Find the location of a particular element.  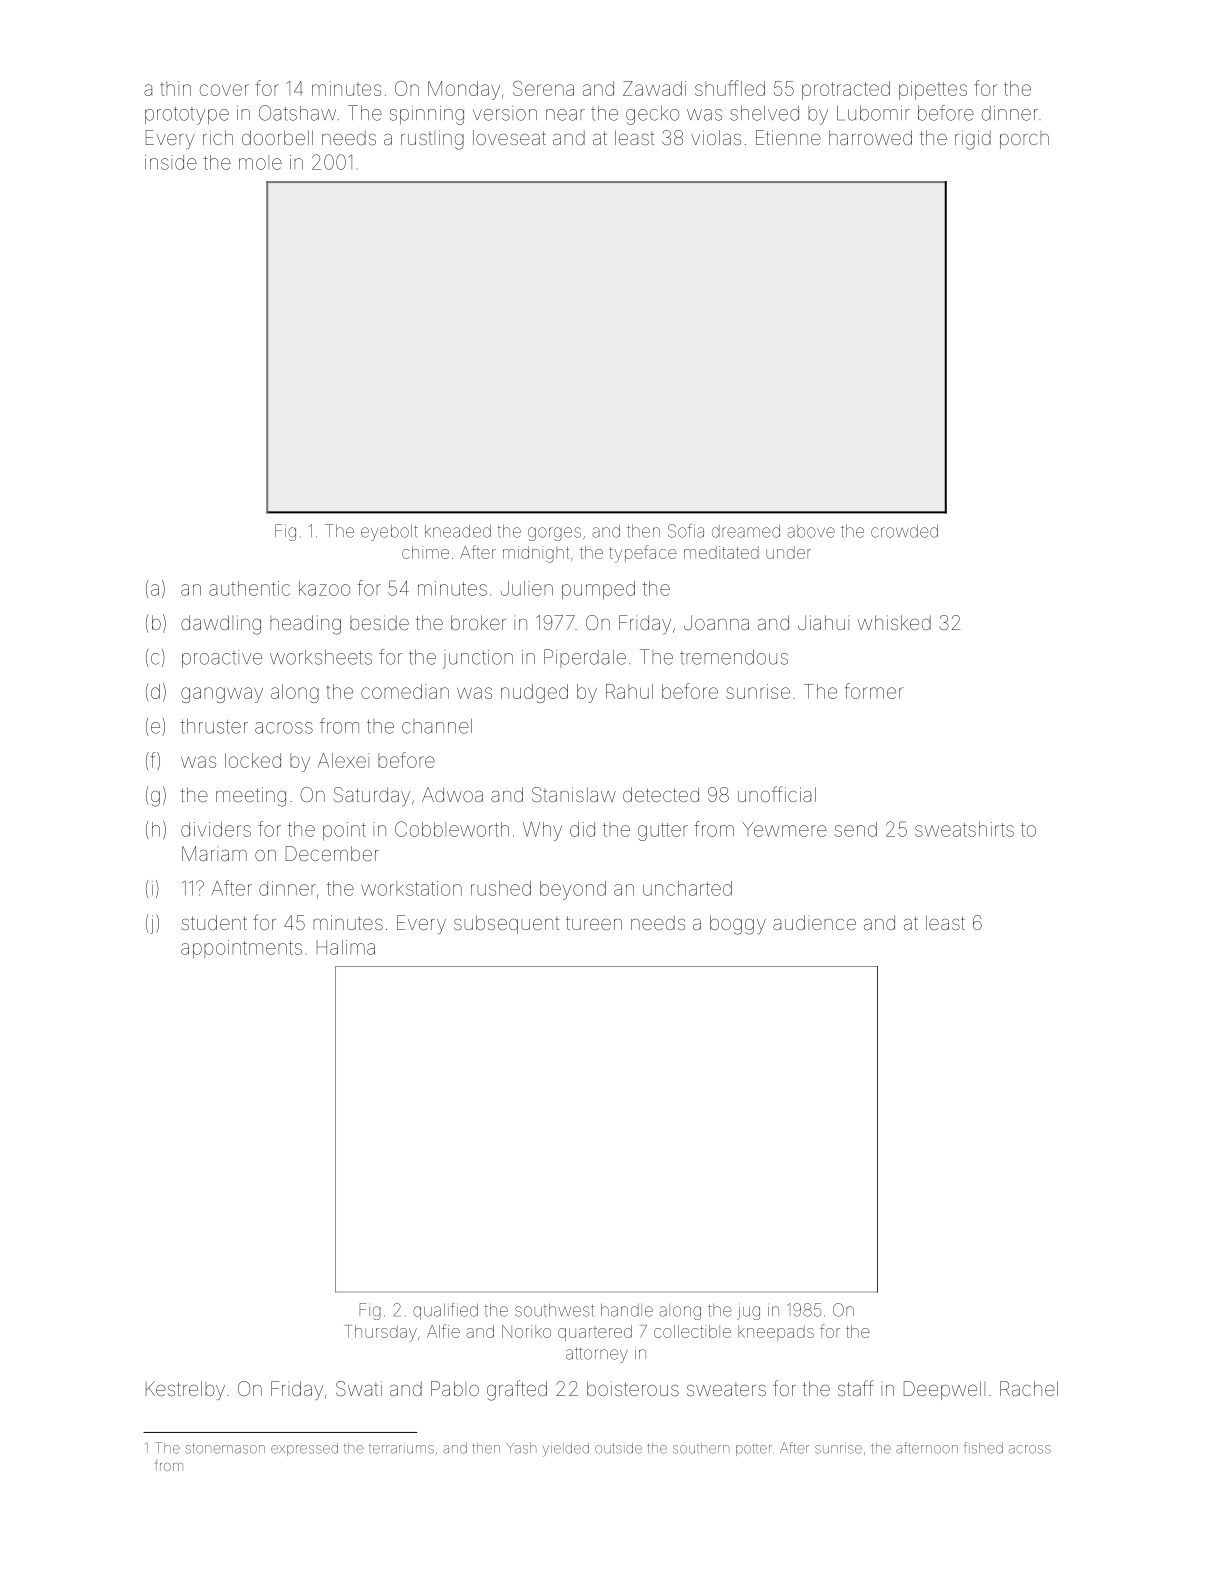

rustling is located at coordinates (432, 140).
